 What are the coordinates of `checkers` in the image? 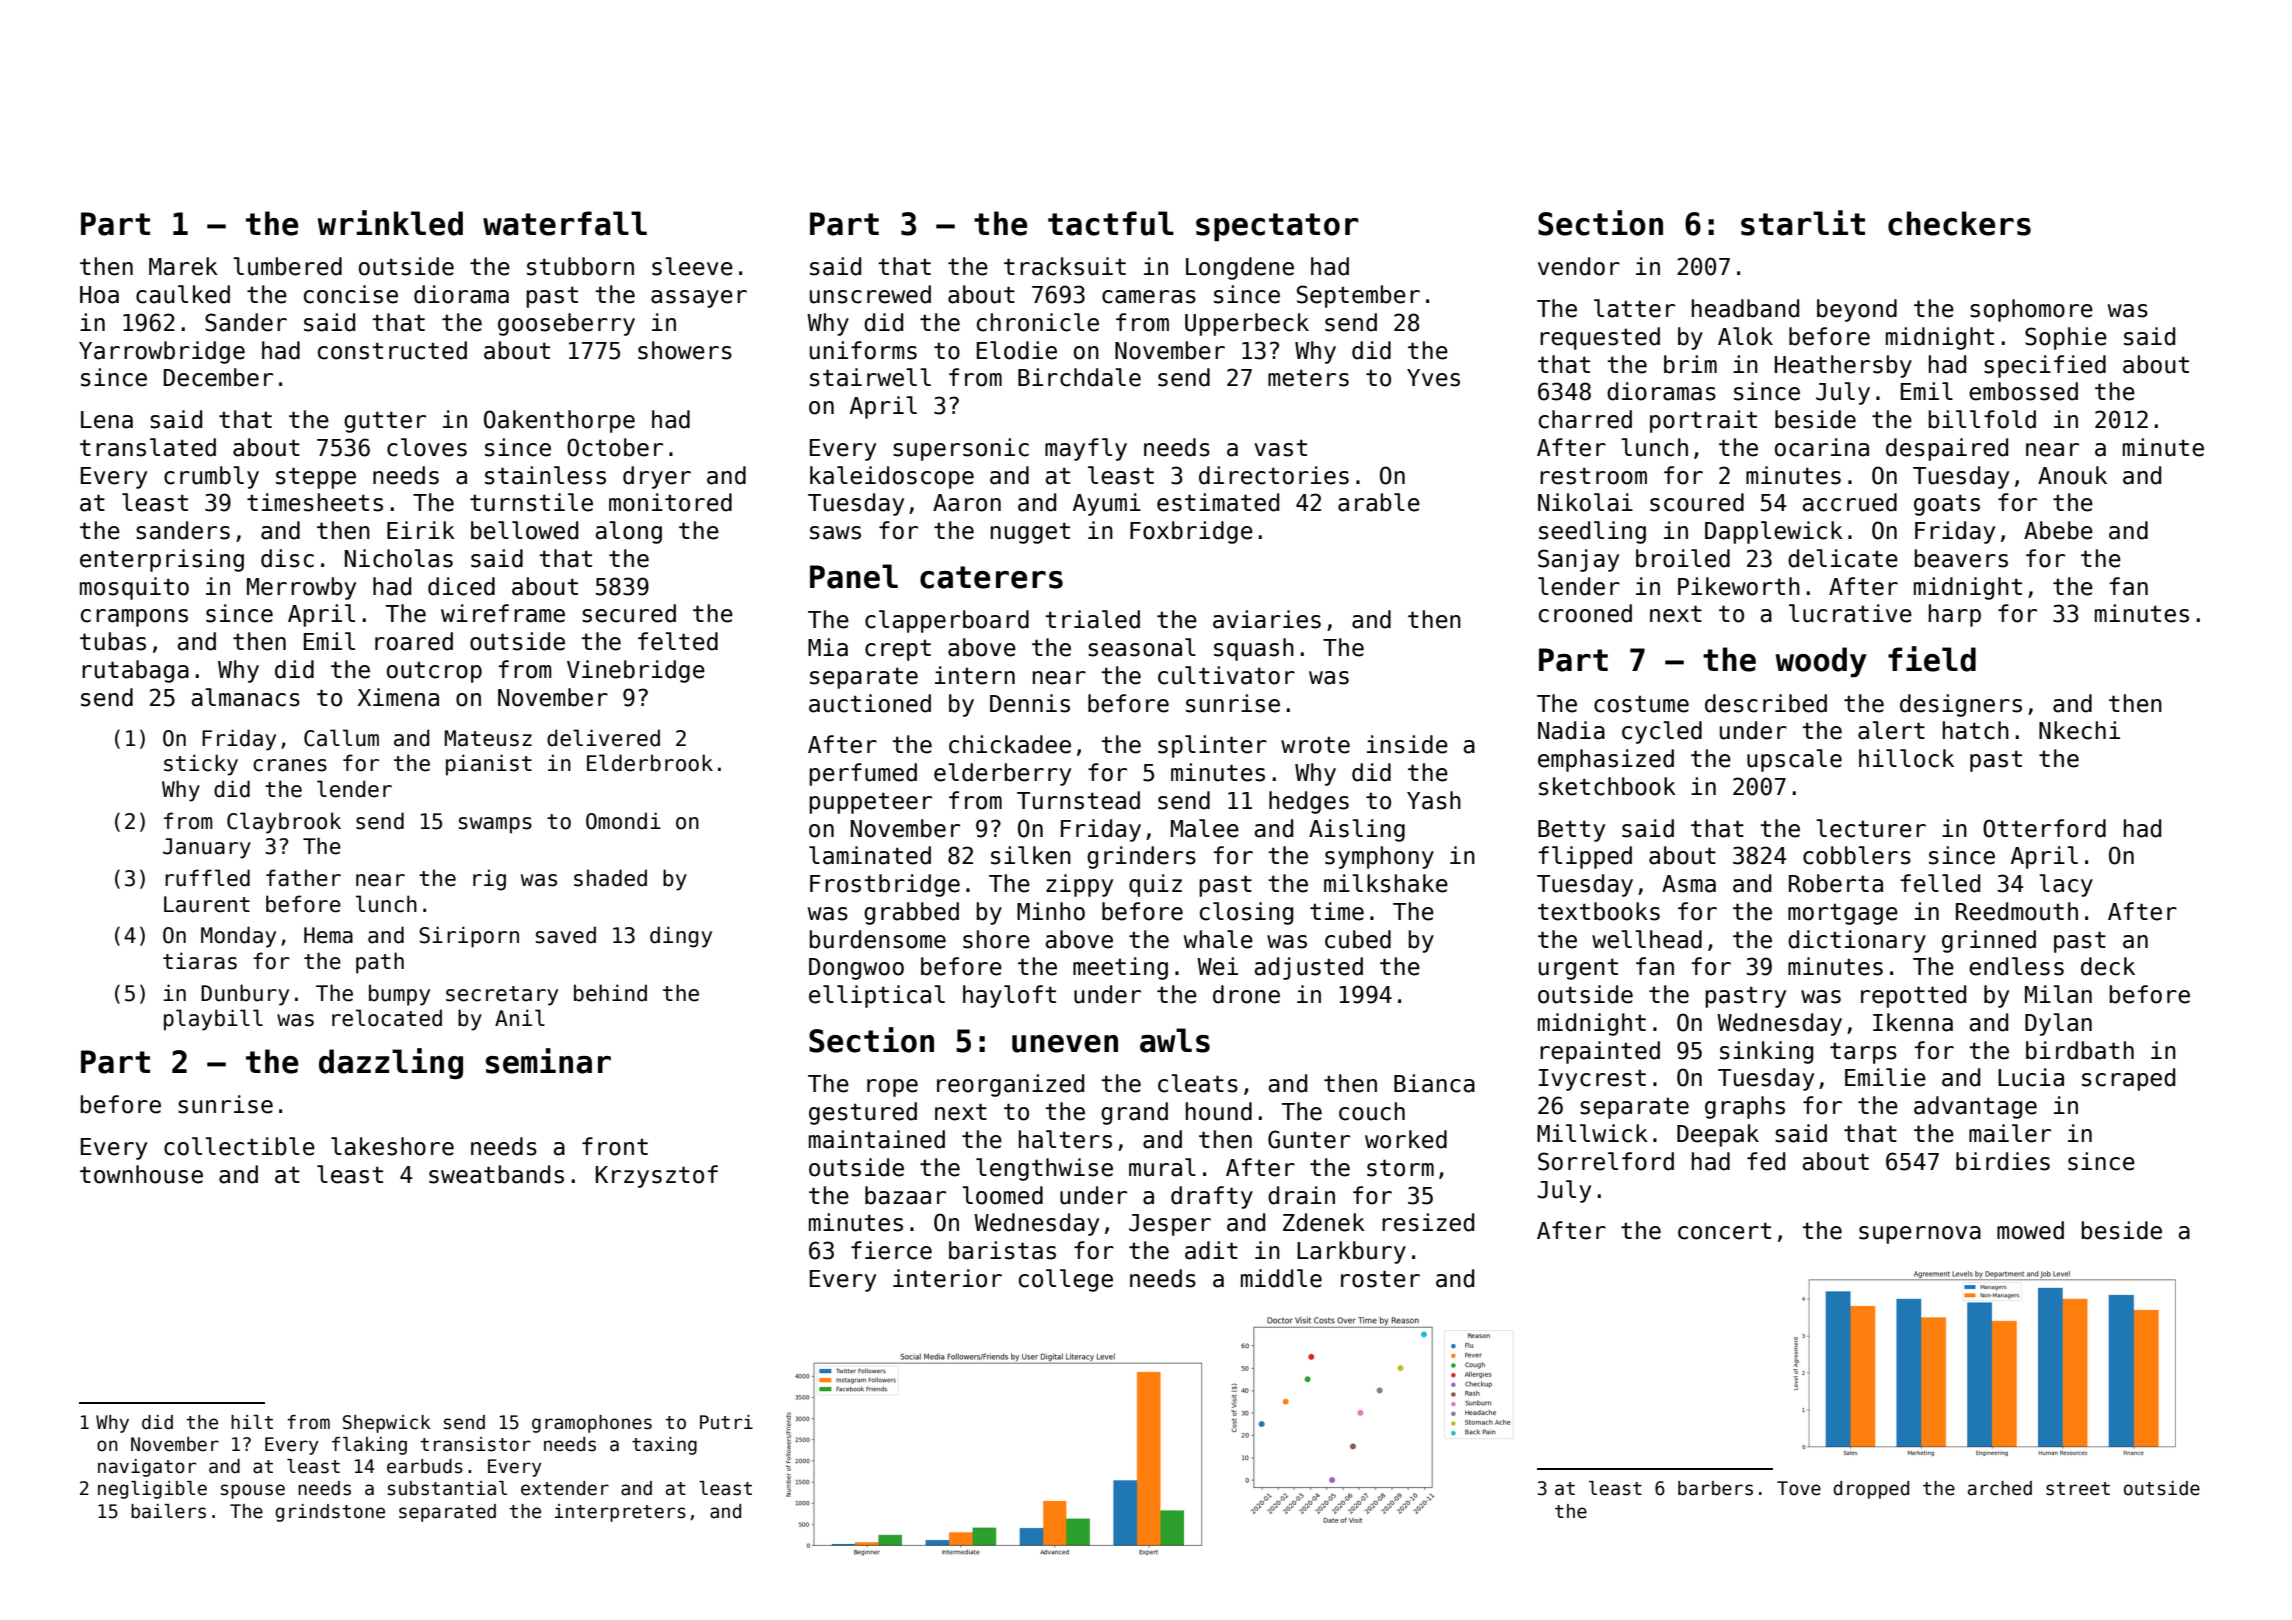 It's located at (1959, 223).
